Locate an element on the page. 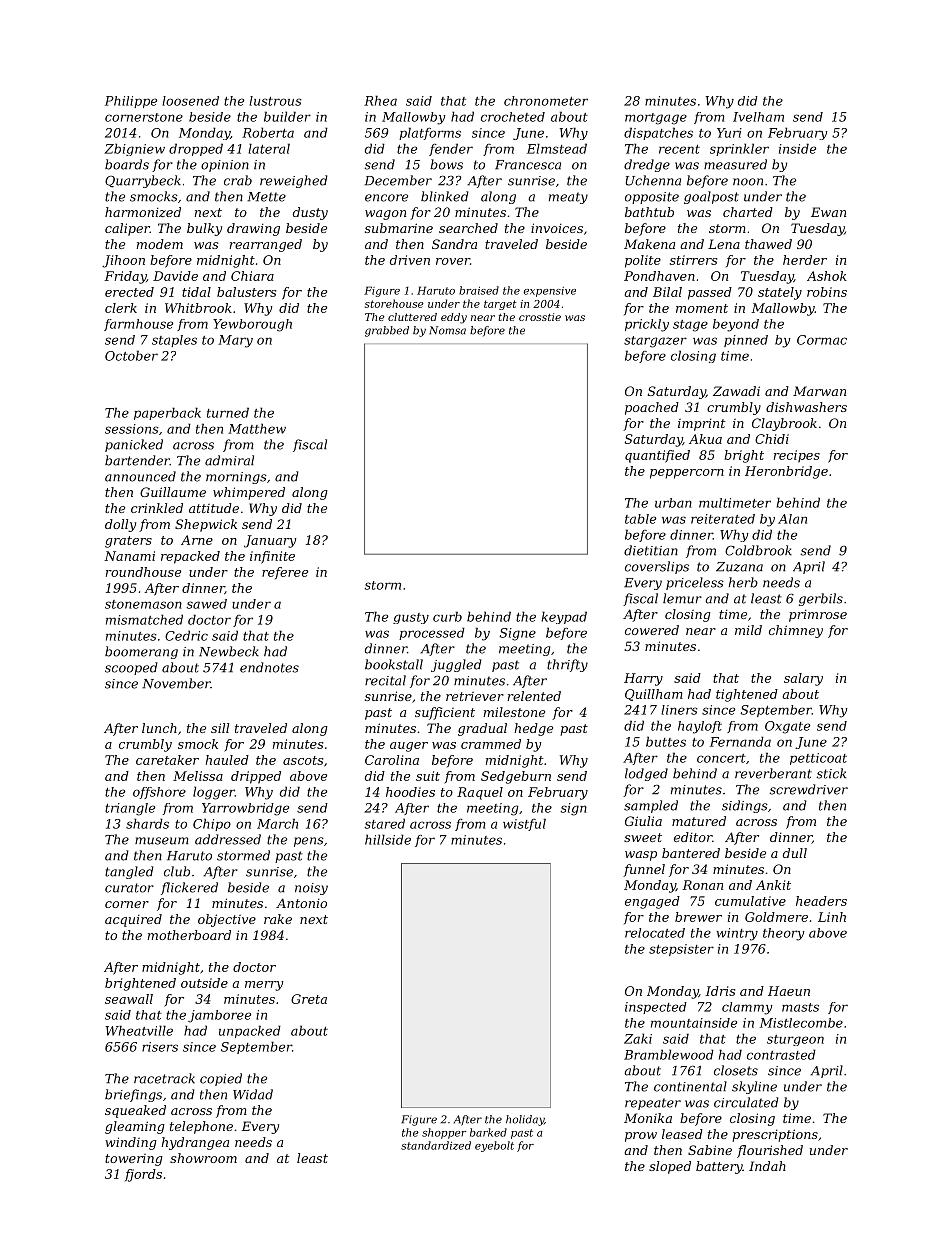 Image resolution: width=952 pixels, height=1233 pixels. turned is located at coordinates (228, 412).
